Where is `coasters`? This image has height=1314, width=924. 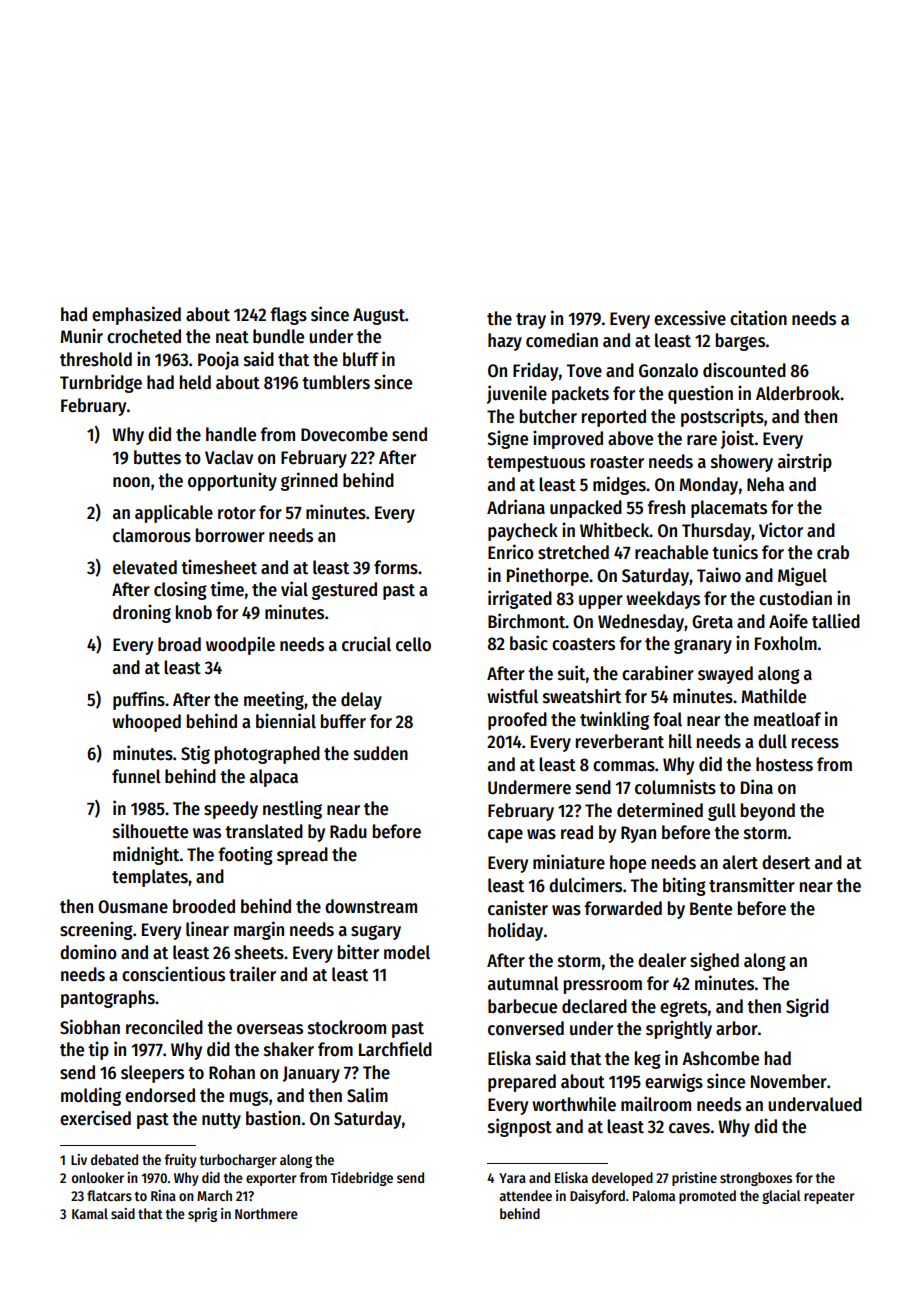
coasters is located at coordinates (583, 644).
